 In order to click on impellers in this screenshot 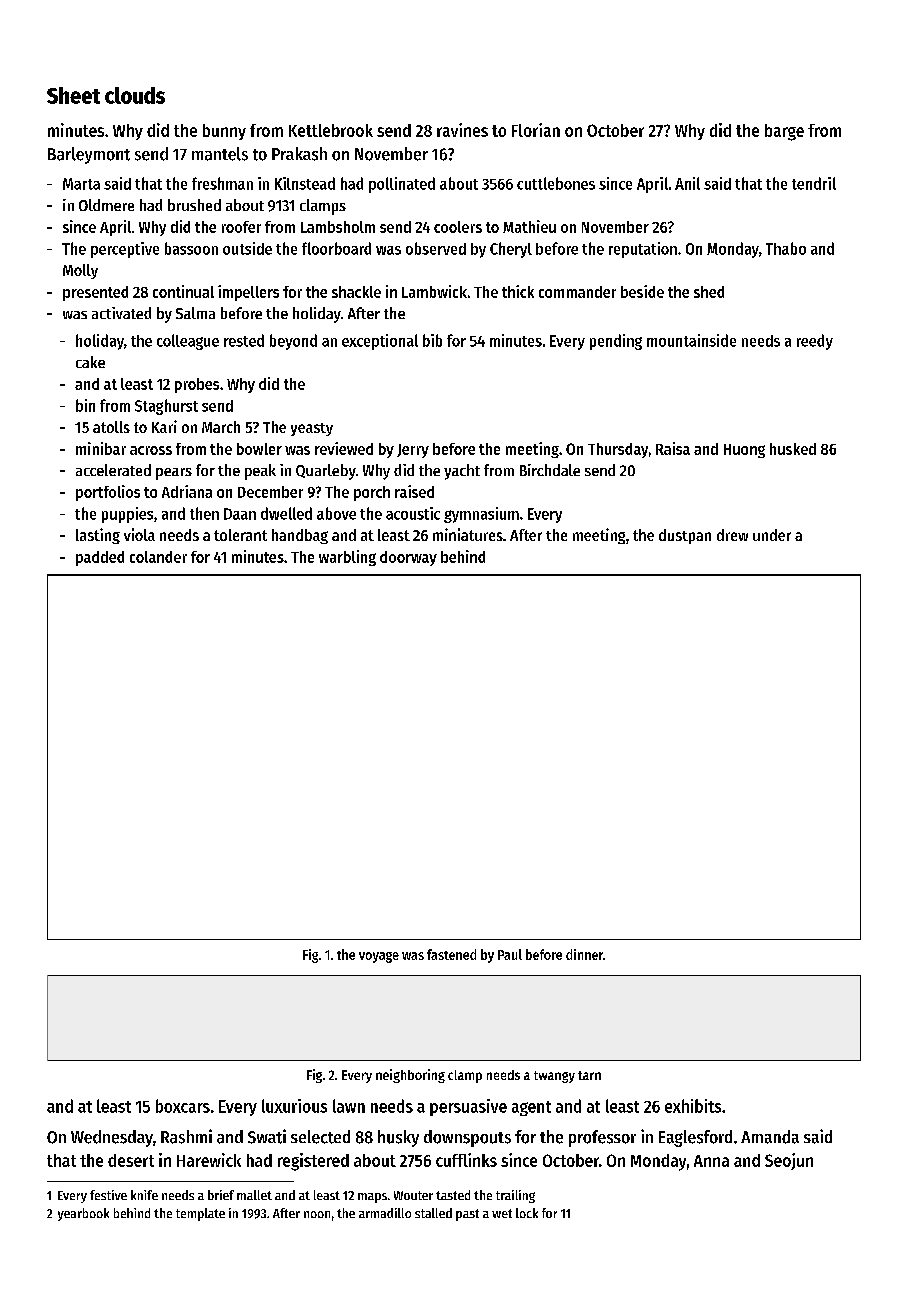, I will do `click(248, 293)`.
